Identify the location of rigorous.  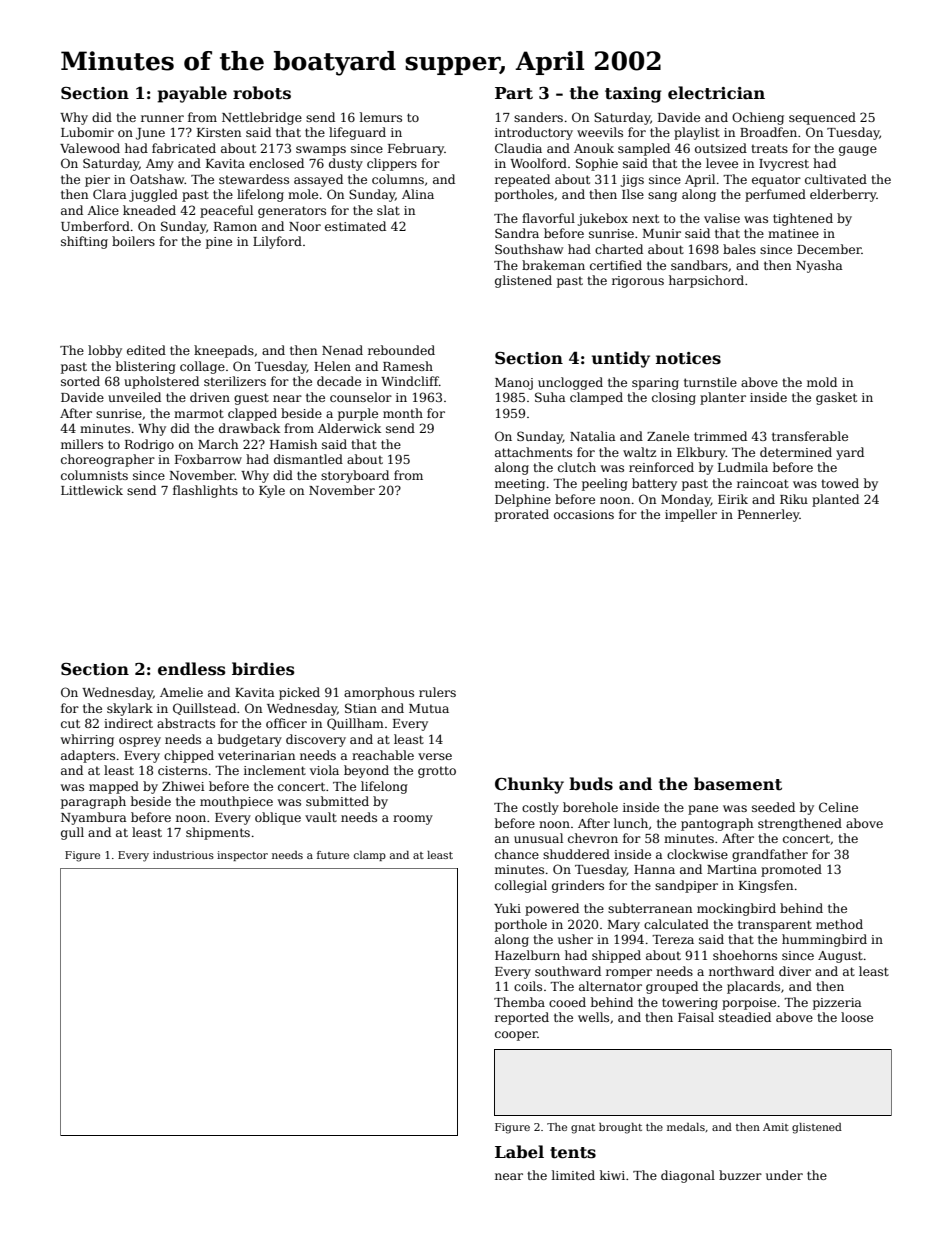
(638, 282).
